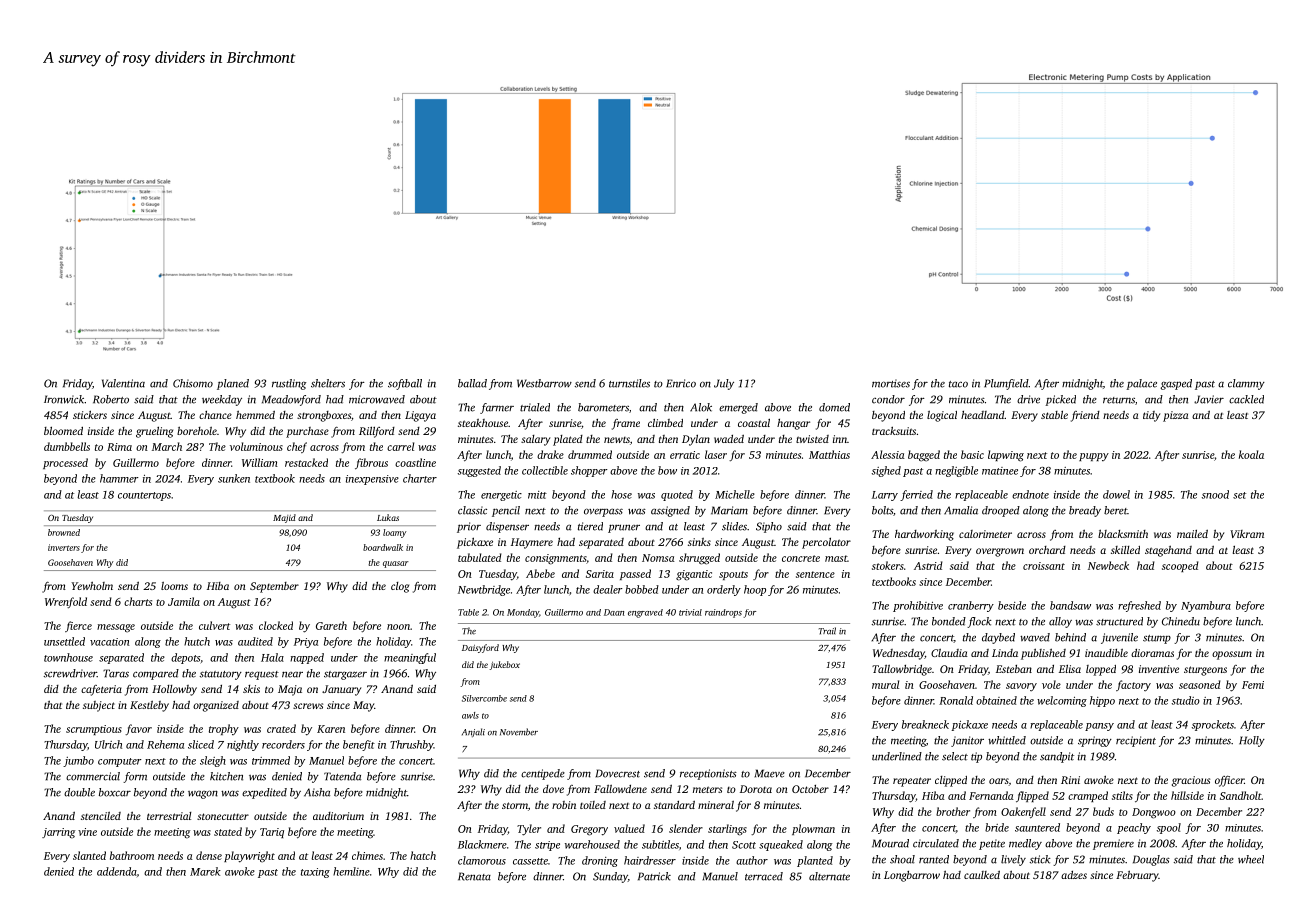 The height and width of the screenshot is (924, 1308). What do you see at coordinates (555, 559) in the screenshot?
I see `consignments` at bounding box center [555, 559].
